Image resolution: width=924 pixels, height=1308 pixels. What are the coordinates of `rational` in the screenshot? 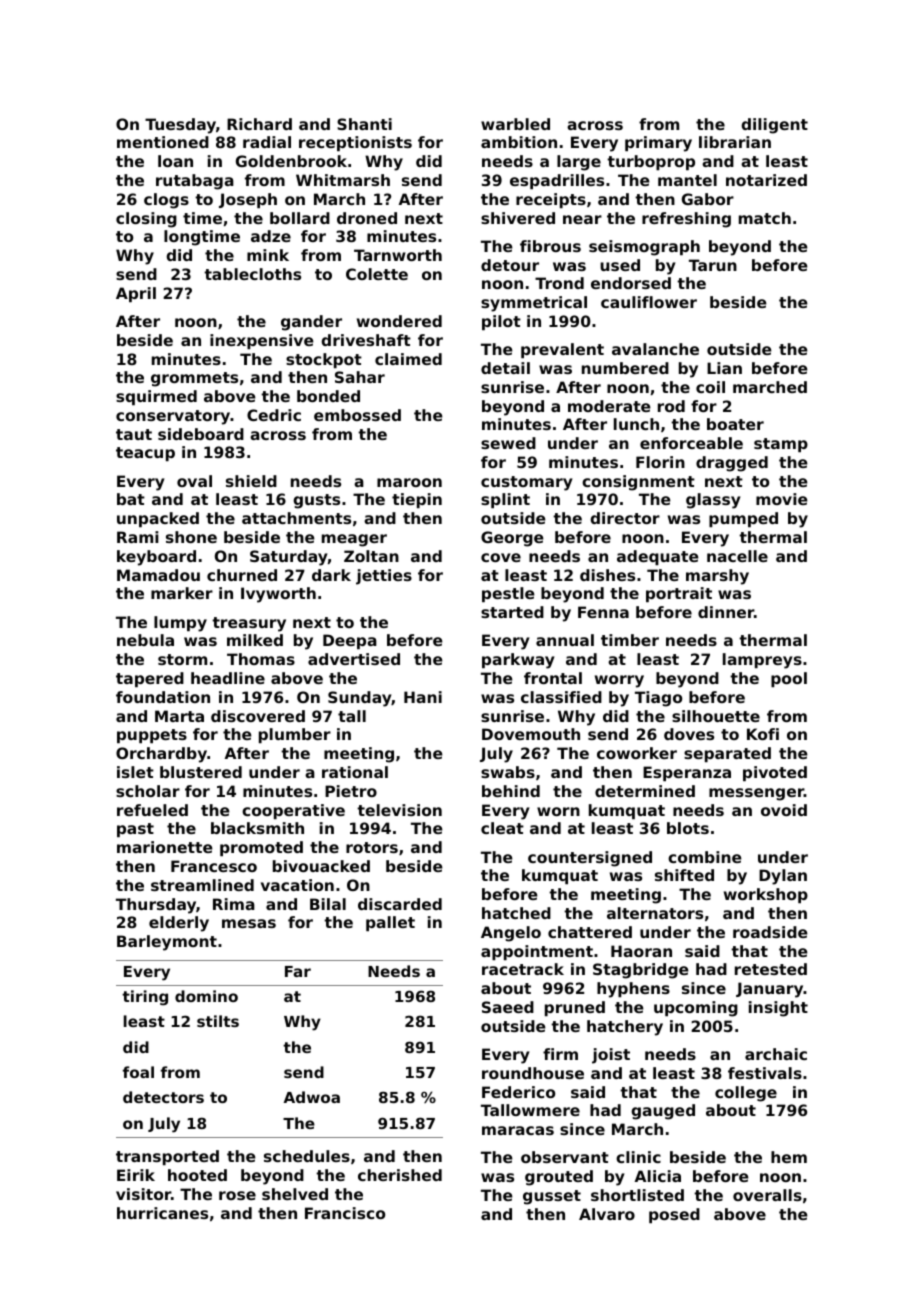 It's located at (355, 772).
